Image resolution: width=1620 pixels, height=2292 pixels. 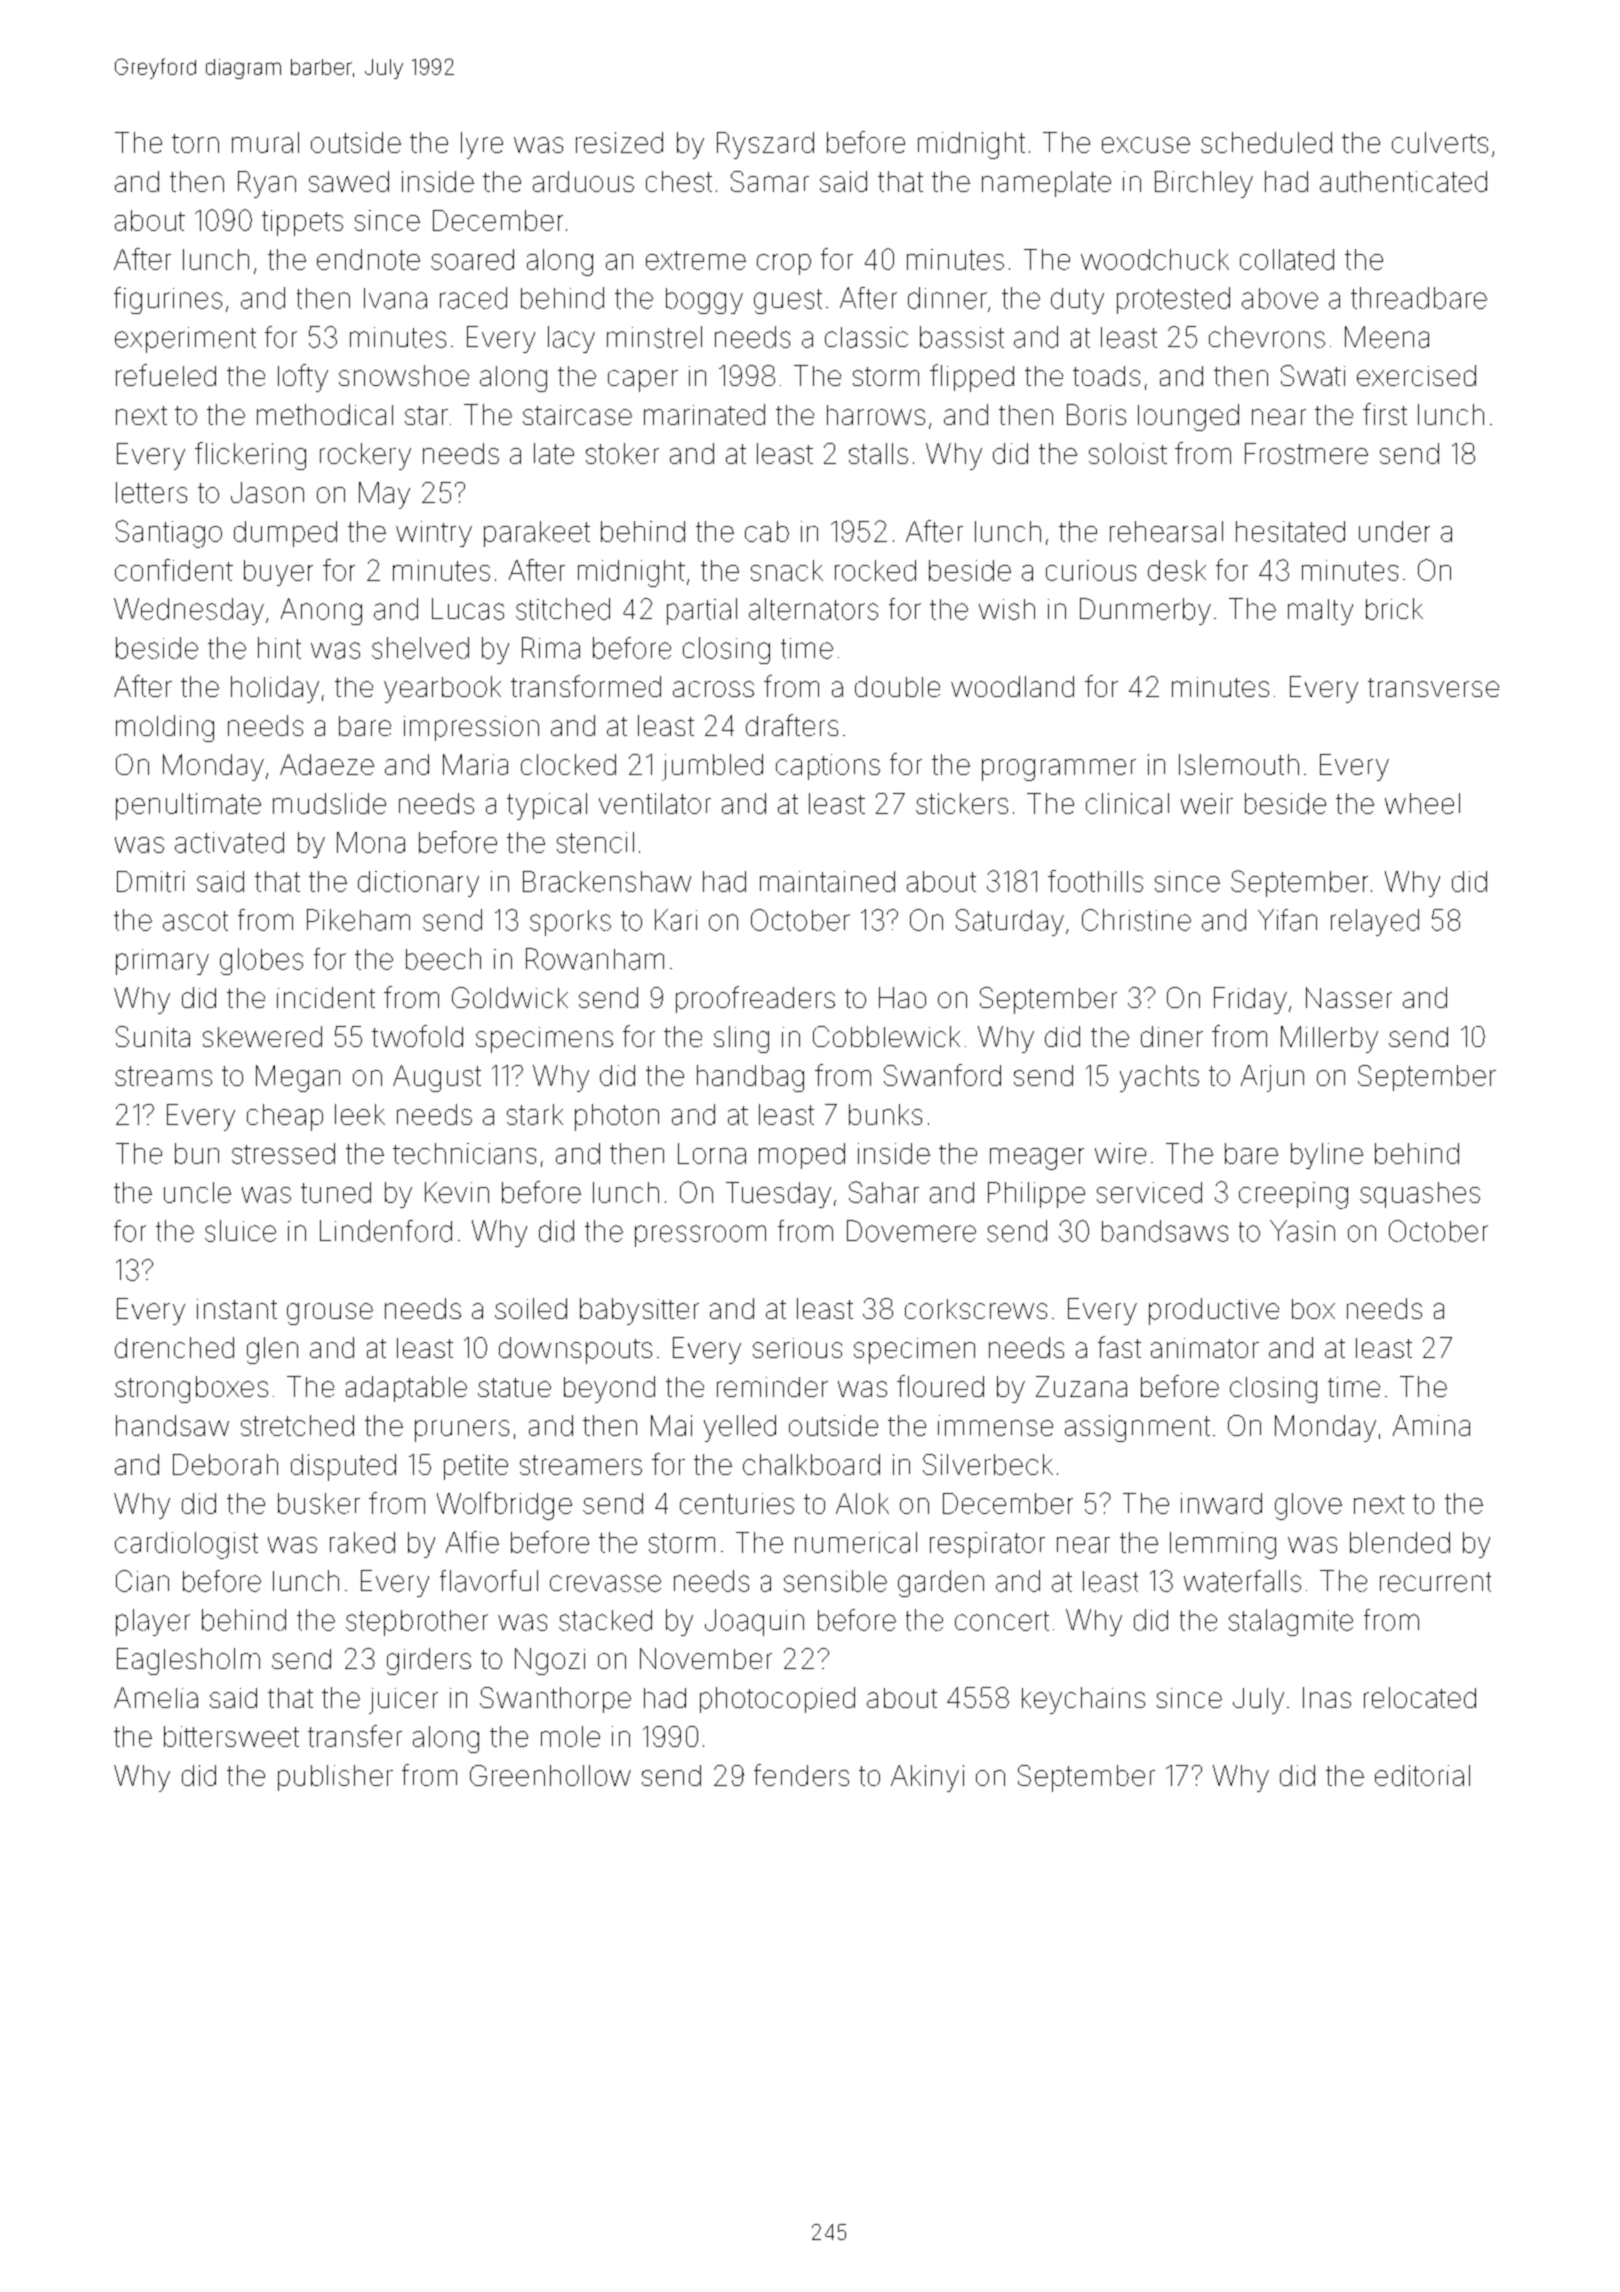 I want to click on flickering, so click(x=250, y=456).
